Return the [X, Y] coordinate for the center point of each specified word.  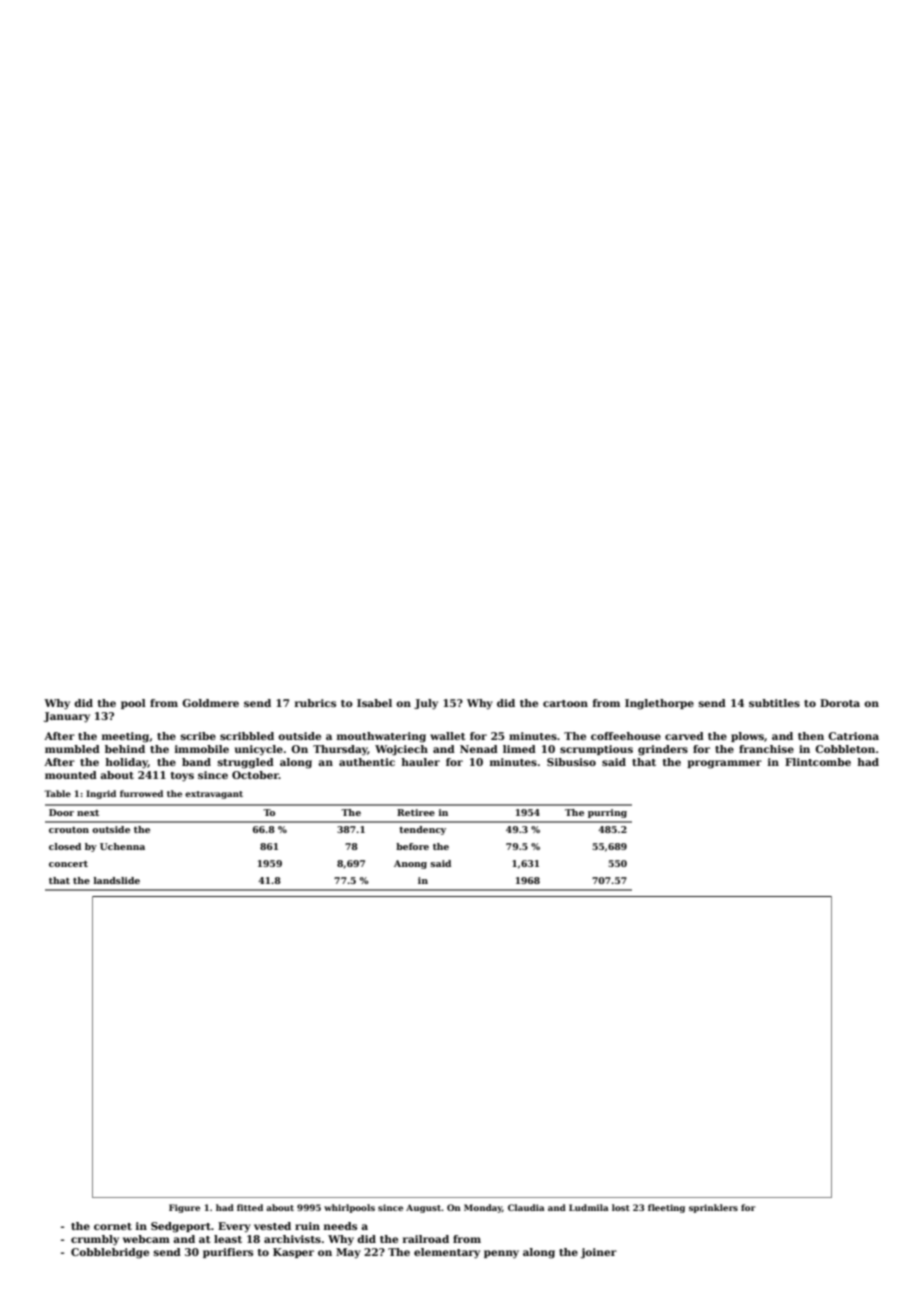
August [423, 1208]
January [67, 717]
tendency [422, 830]
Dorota [840, 703]
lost [621, 1207]
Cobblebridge [110, 1253]
